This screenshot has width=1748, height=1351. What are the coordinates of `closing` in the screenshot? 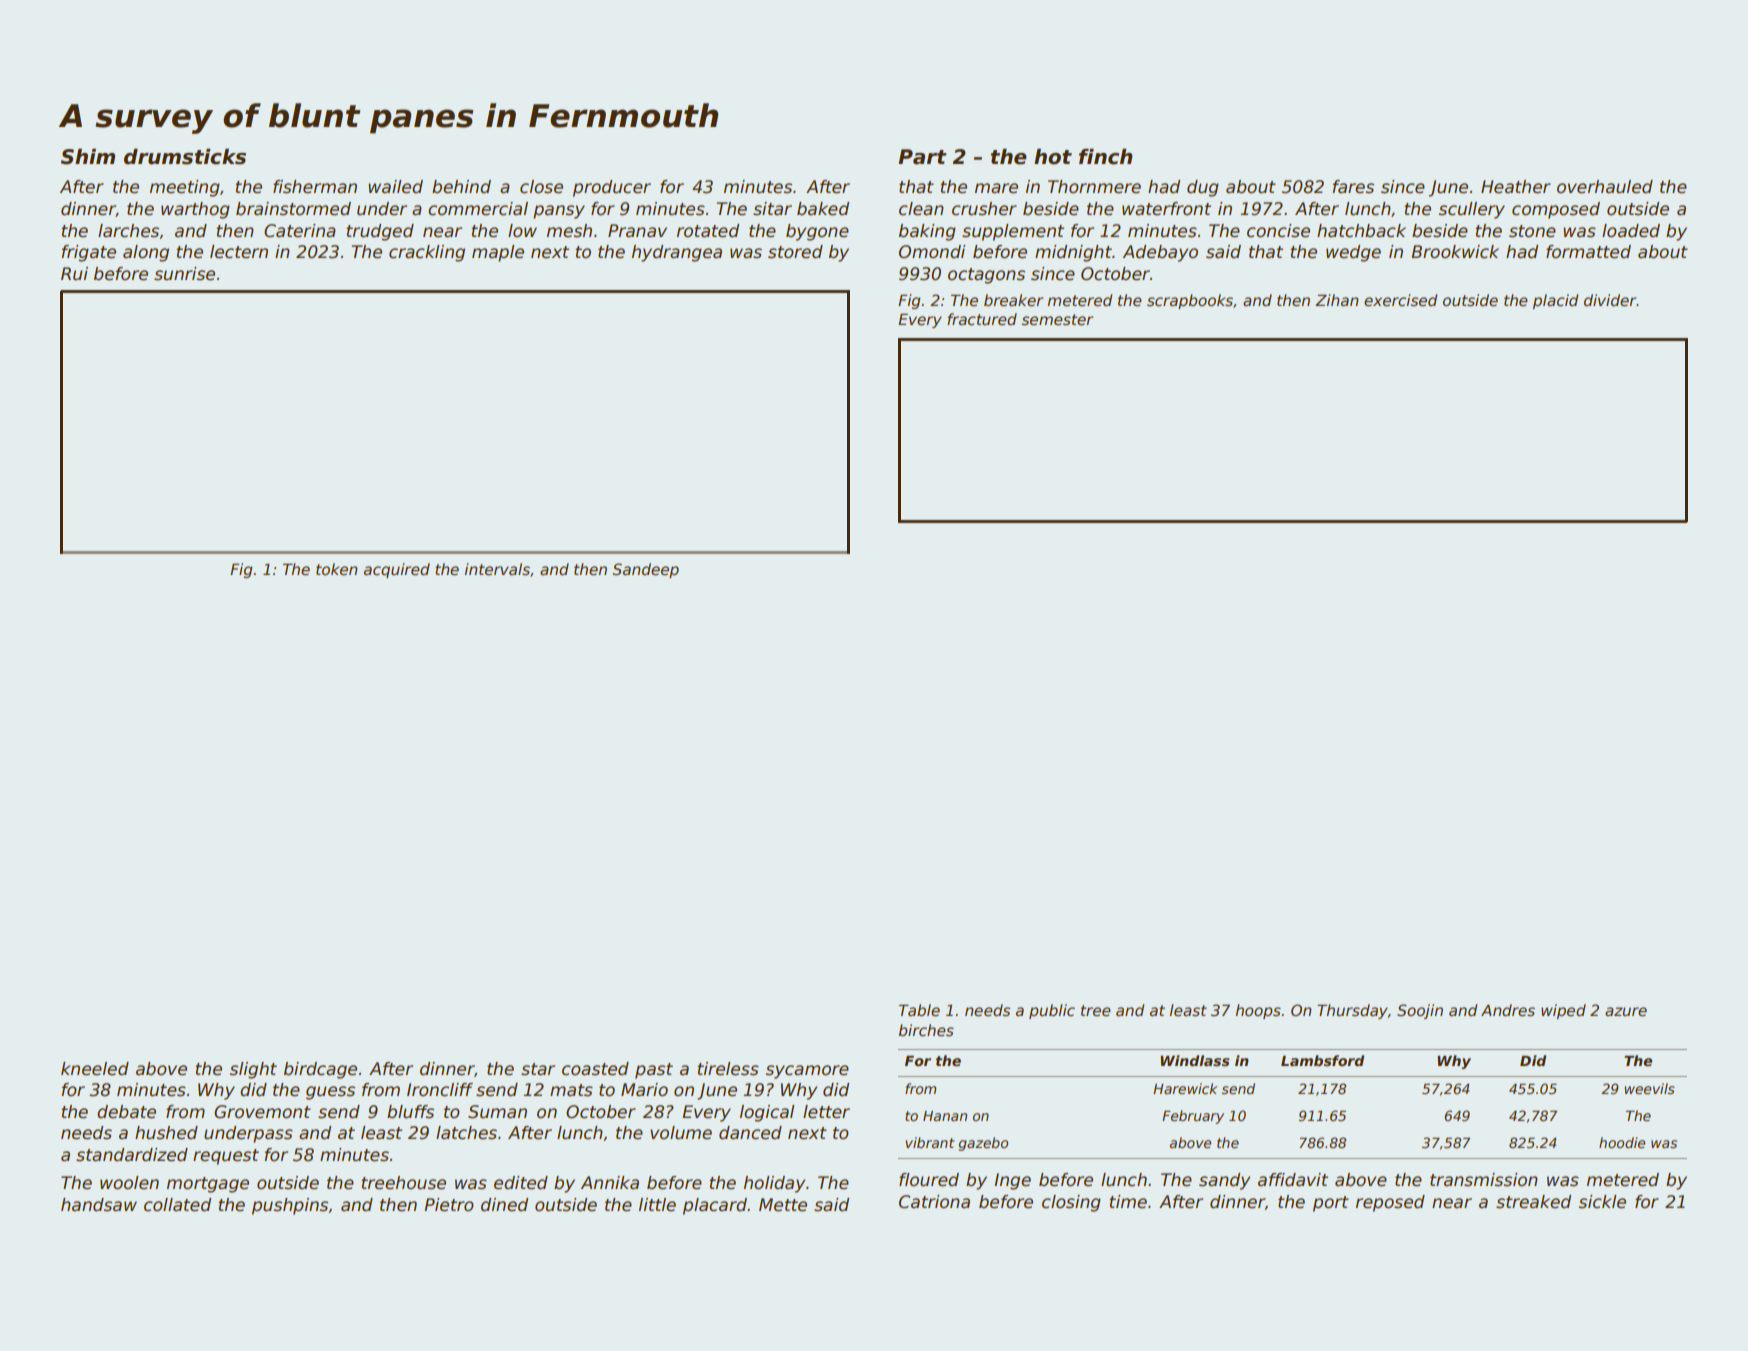 It's located at (1071, 1203).
